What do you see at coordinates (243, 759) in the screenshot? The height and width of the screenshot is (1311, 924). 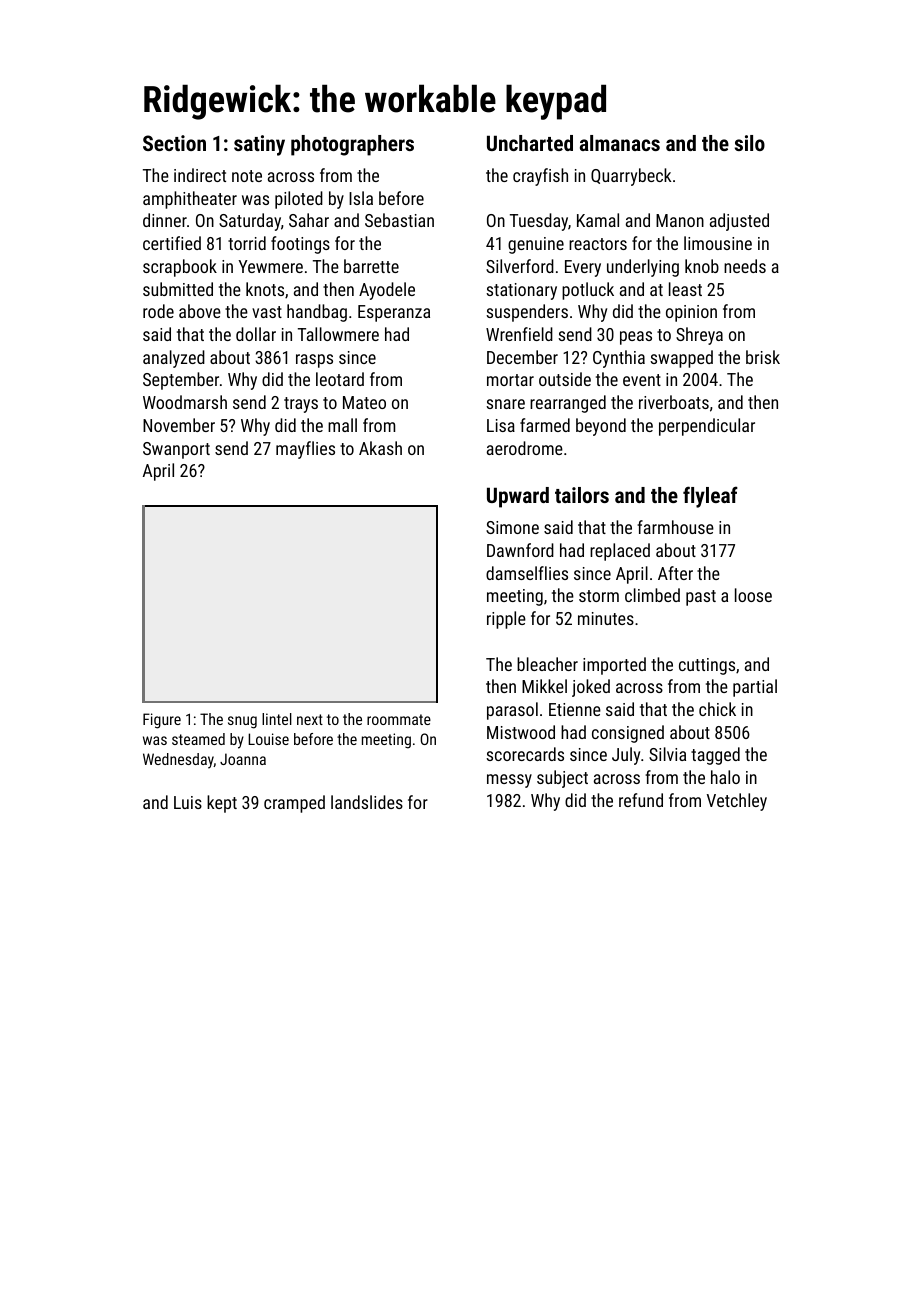 I see `Joanna` at bounding box center [243, 759].
